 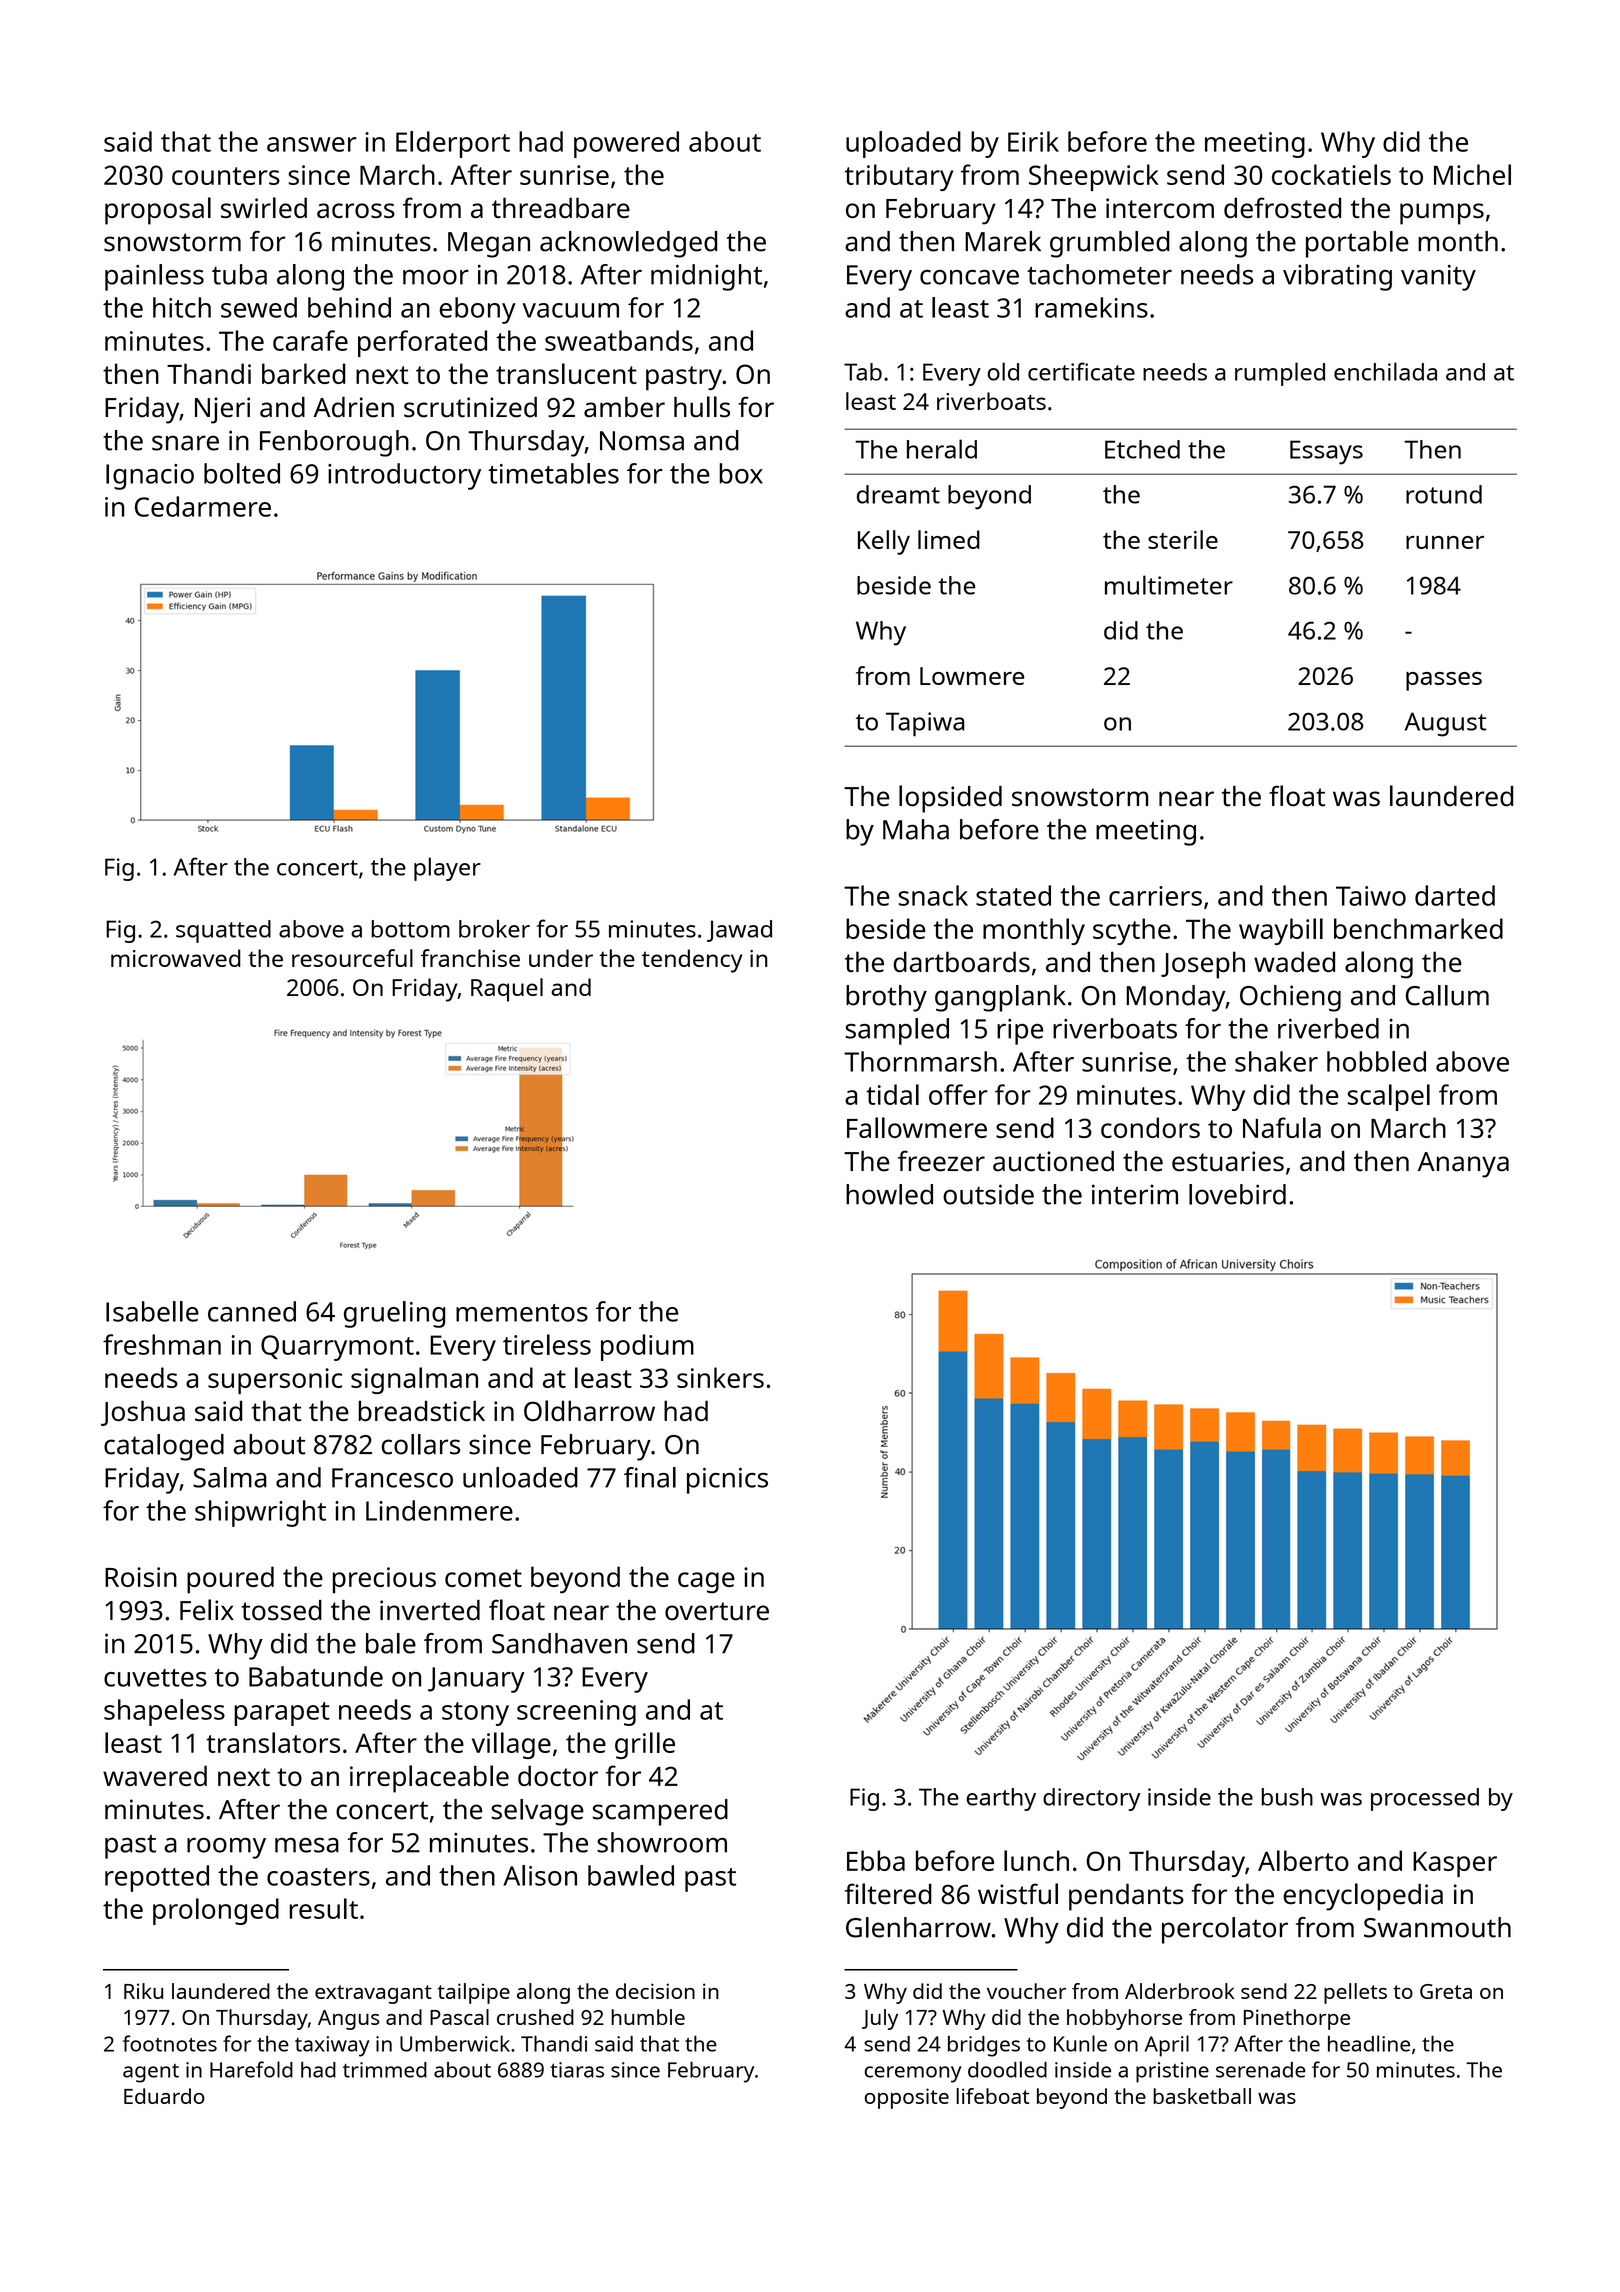 I want to click on Cedarmere, so click(x=203, y=506).
